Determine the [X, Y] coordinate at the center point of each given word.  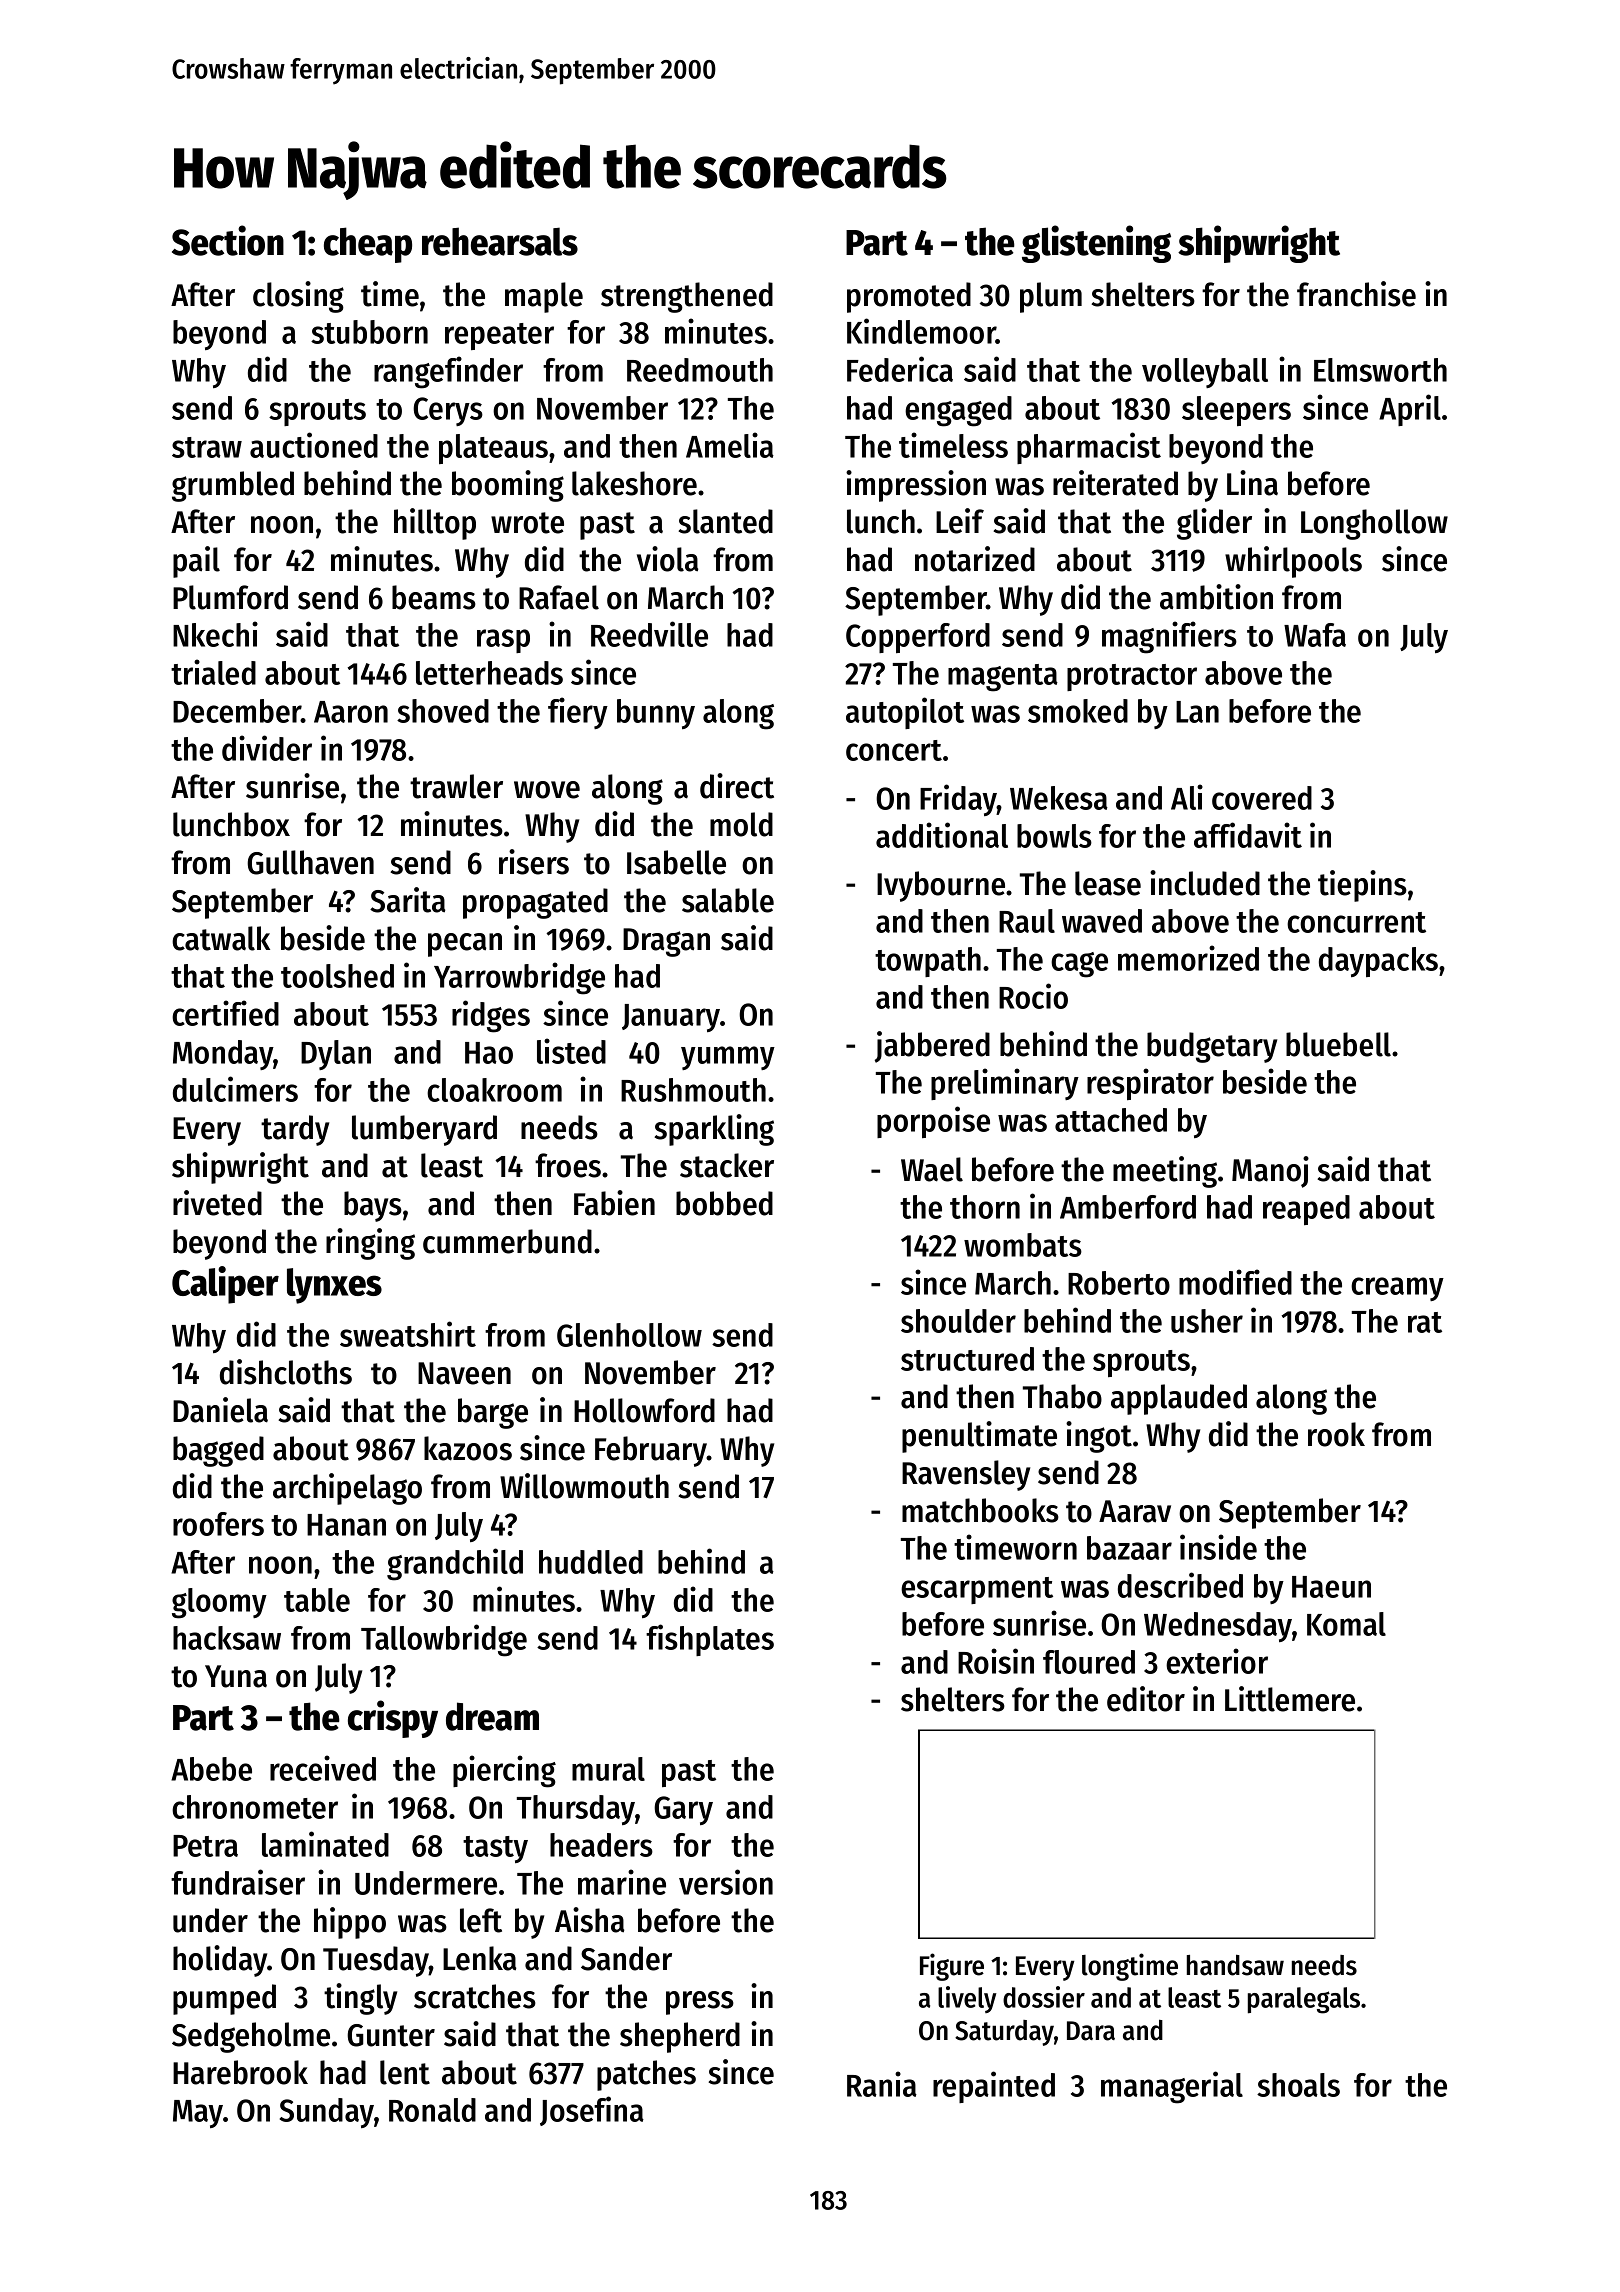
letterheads [489, 673]
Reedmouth [700, 370]
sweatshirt [408, 1334]
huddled [591, 1562]
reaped [1306, 1210]
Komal [1346, 1624]
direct [737, 786]
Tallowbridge [444, 1640]
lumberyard [424, 1130]
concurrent [1356, 922]
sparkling [714, 1130]
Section [228, 240]
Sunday [327, 2113]
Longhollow [1374, 524]
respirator [1150, 1084]
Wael [932, 1169]
